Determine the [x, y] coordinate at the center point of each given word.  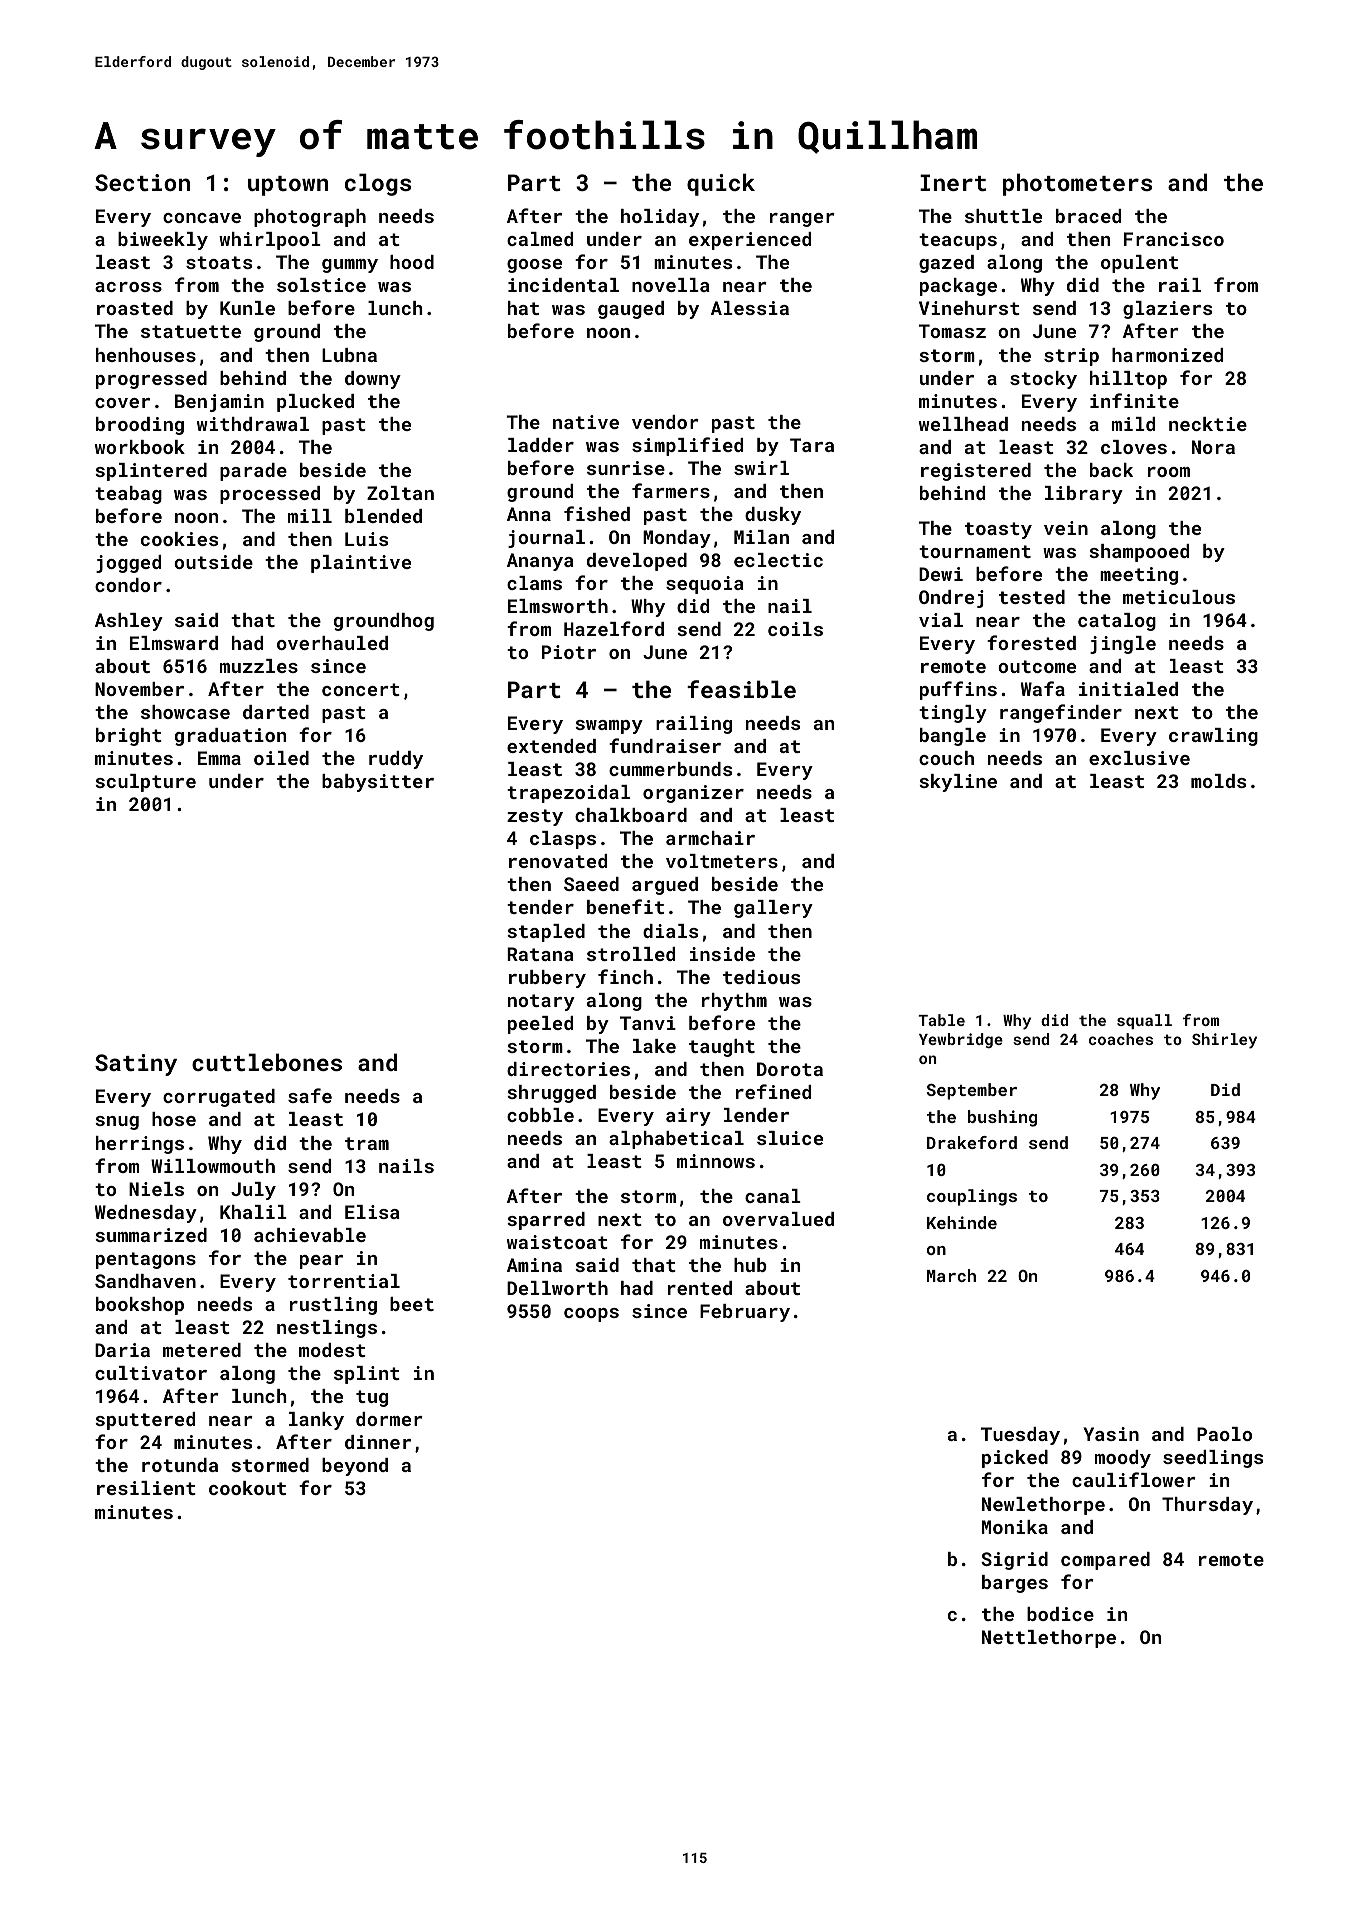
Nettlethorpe [1049, 1639]
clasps [563, 840]
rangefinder [1061, 713]
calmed [540, 239]
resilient [146, 1488]
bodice [1060, 1614]
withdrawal [253, 424]
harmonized [1167, 355]
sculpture [145, 783]
